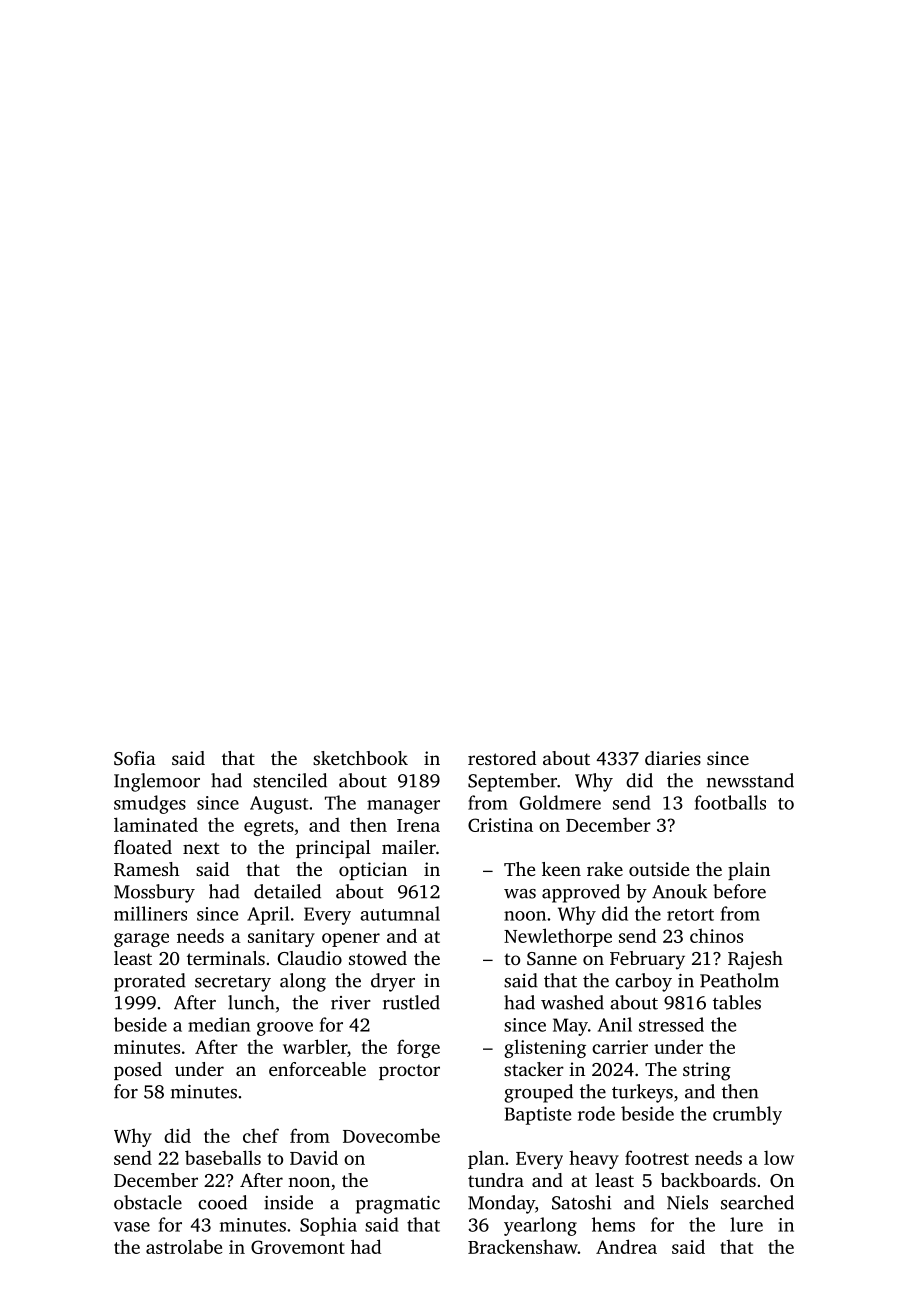  What do you see at coordinates (687, 1202) in the page?
I see `Niels` at bounding box center [687, 1202].
